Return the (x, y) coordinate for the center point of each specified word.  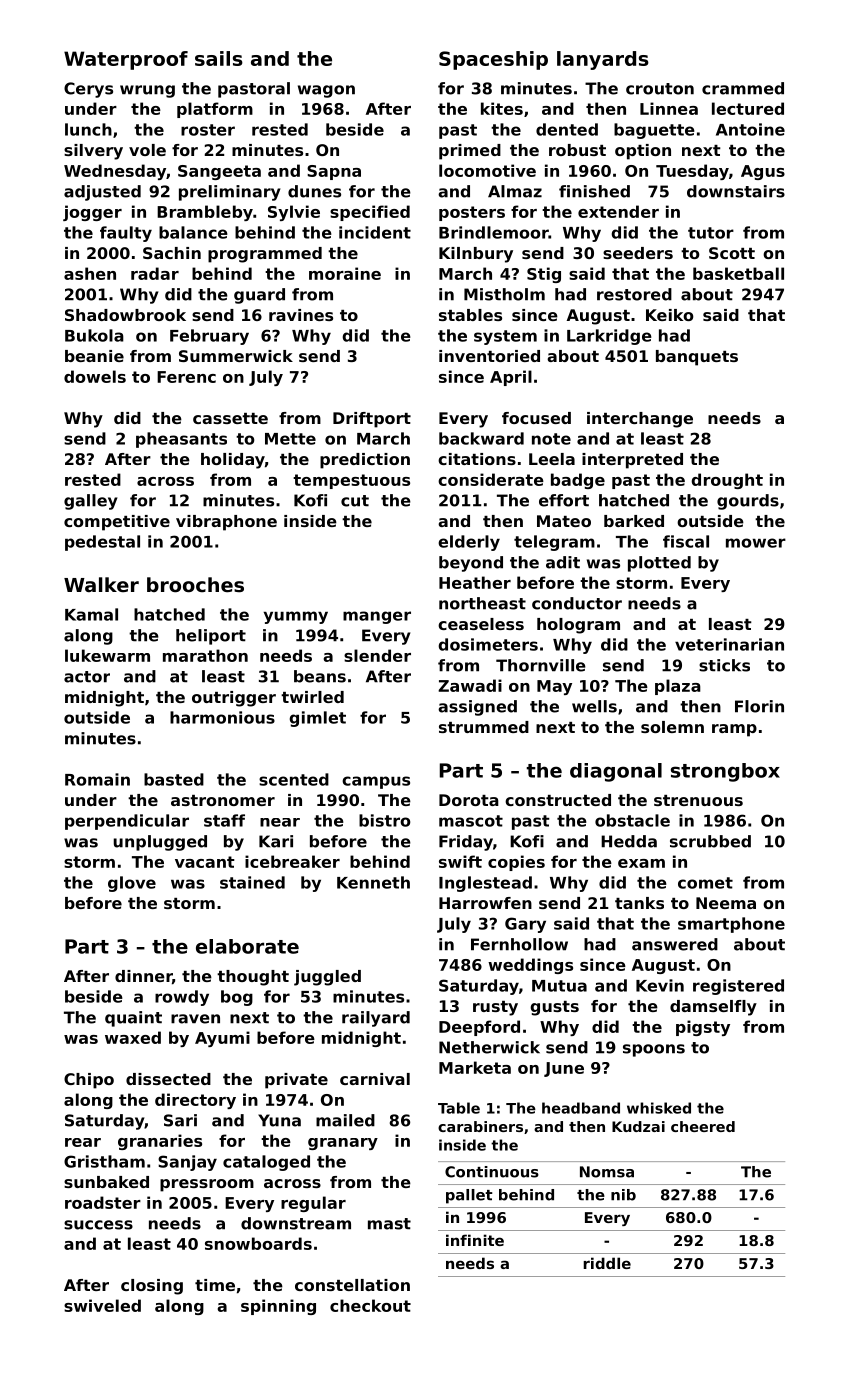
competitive (117, 523)
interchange (640, 420)
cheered (703, 1126)
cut (355, 501)
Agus (763, 172)
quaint (133, 1019)
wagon (326, 91)
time (215, 1285)
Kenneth (373, 882)
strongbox (725, 772)
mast (389, 1224)
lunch (88, 129)
